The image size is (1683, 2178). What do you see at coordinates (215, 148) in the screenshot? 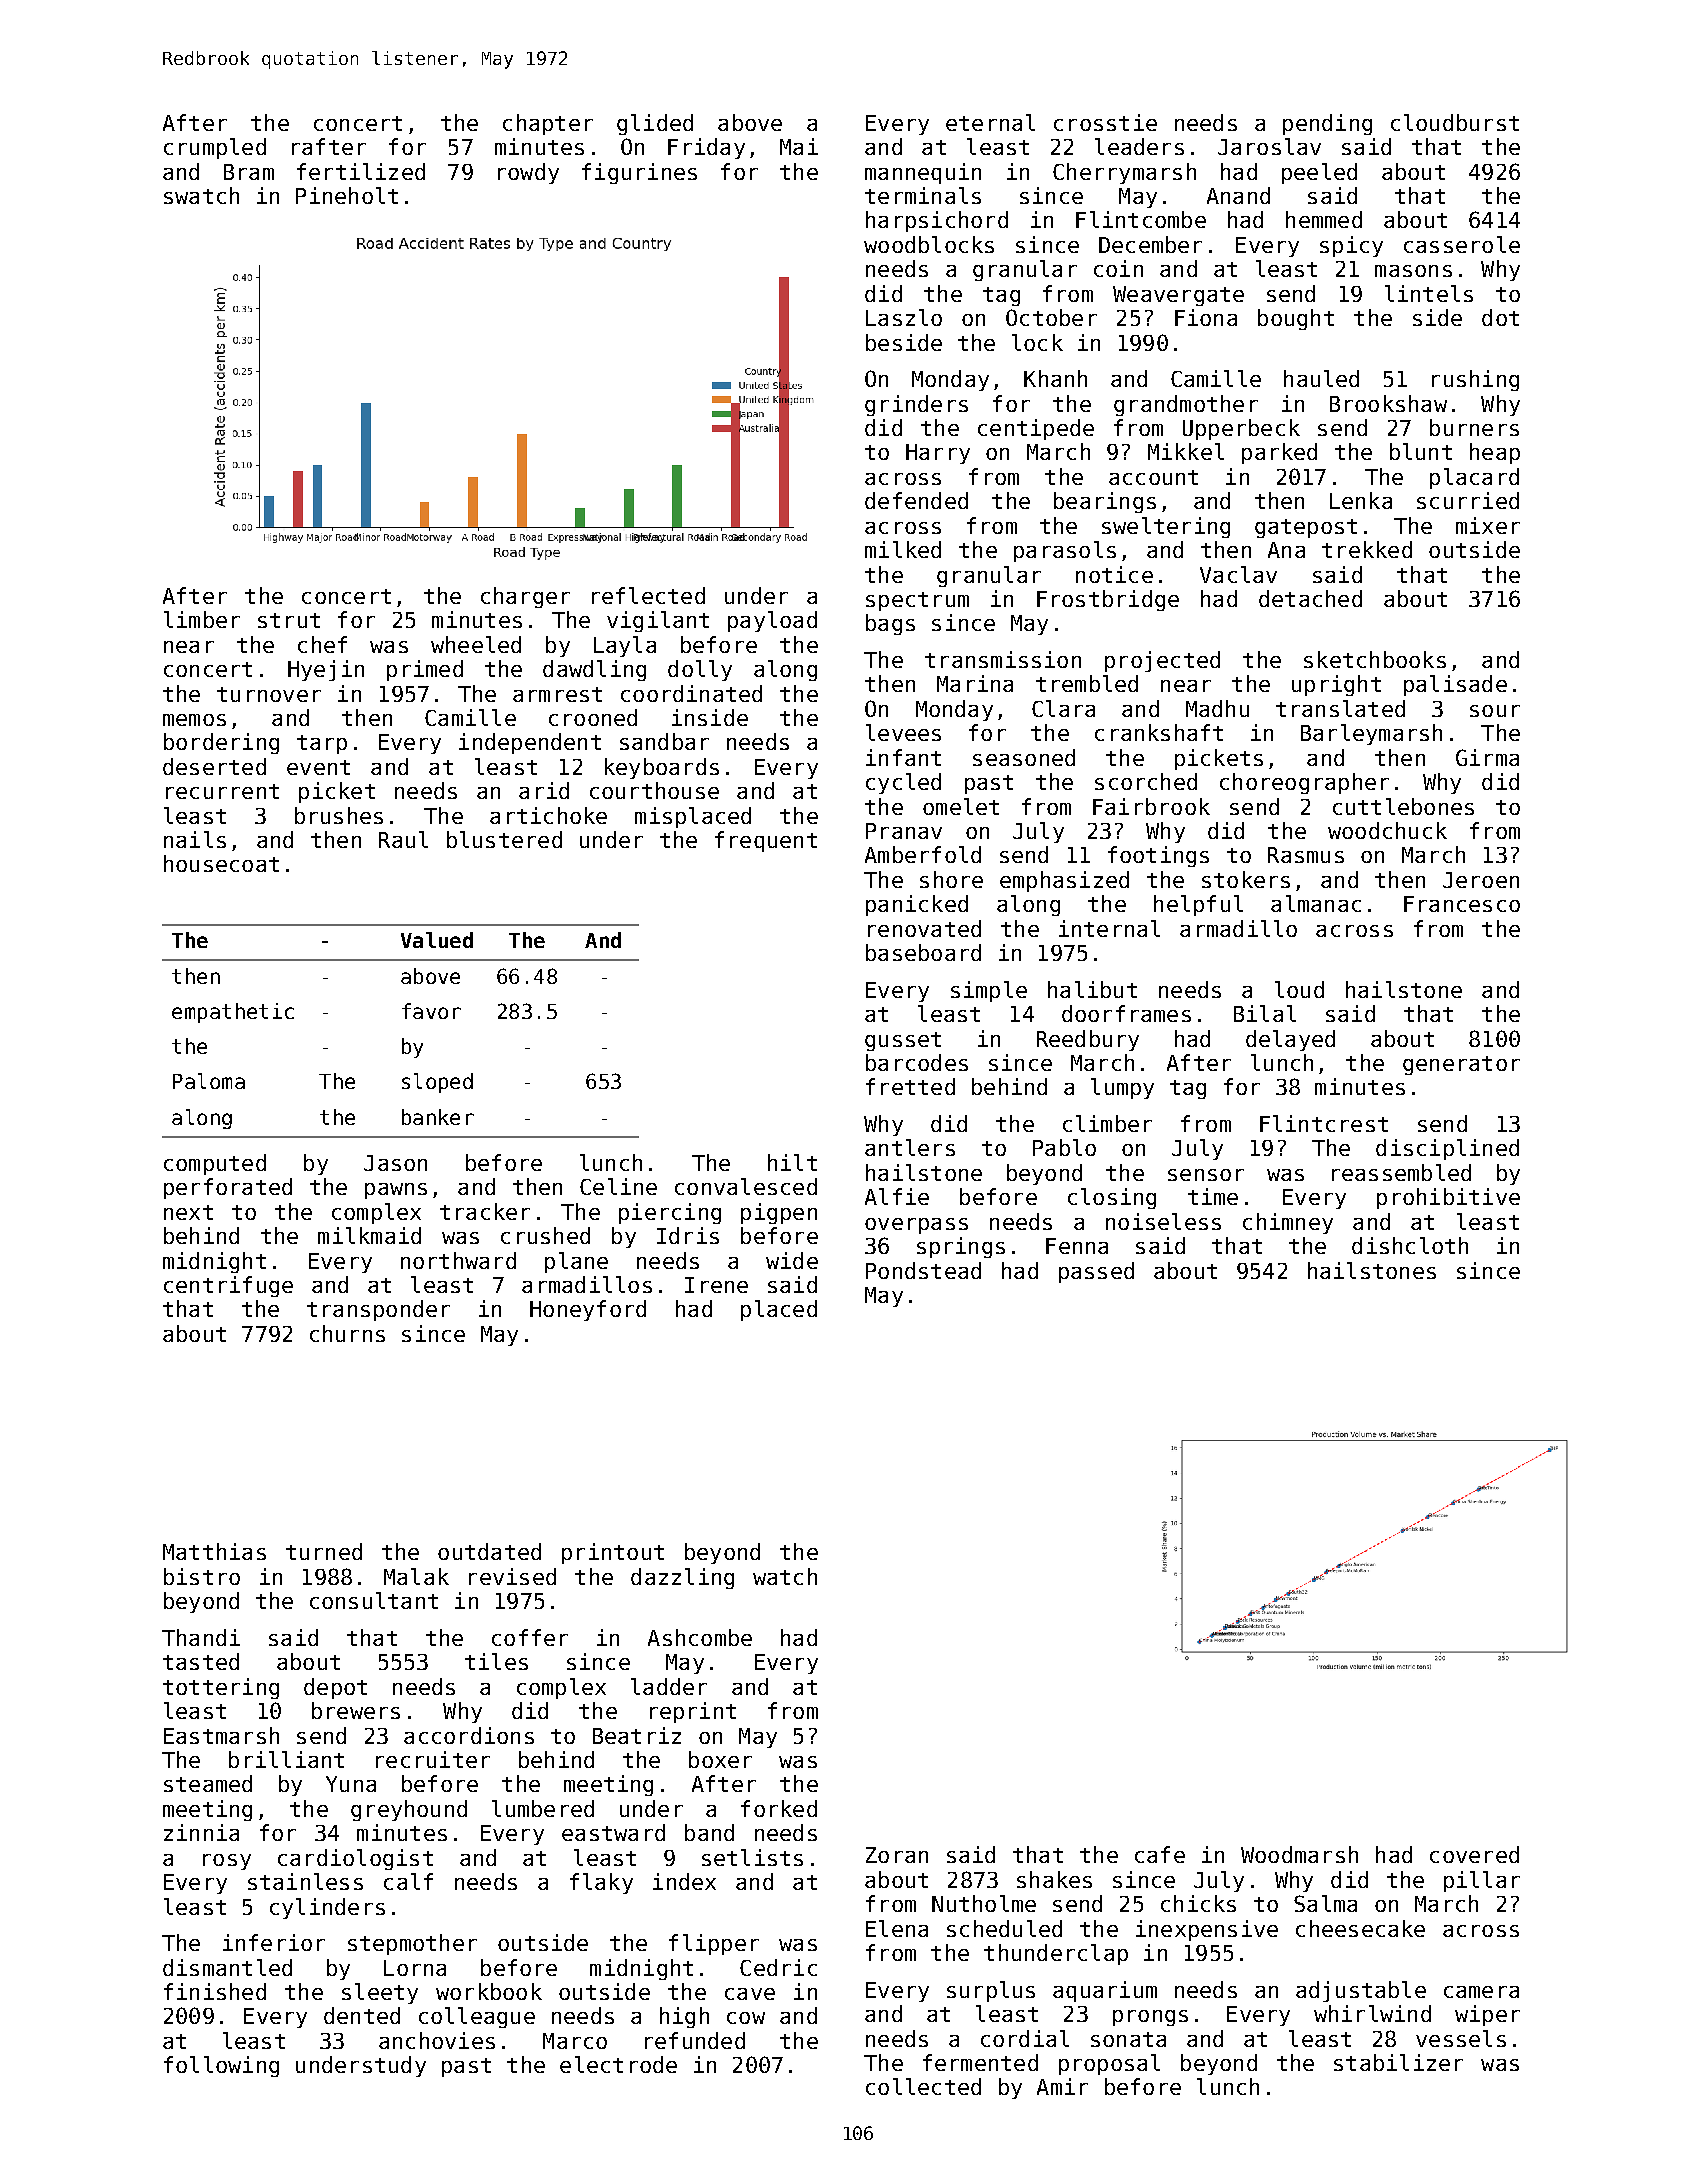
I see `crumpled` at bounding box center [215, 148].
